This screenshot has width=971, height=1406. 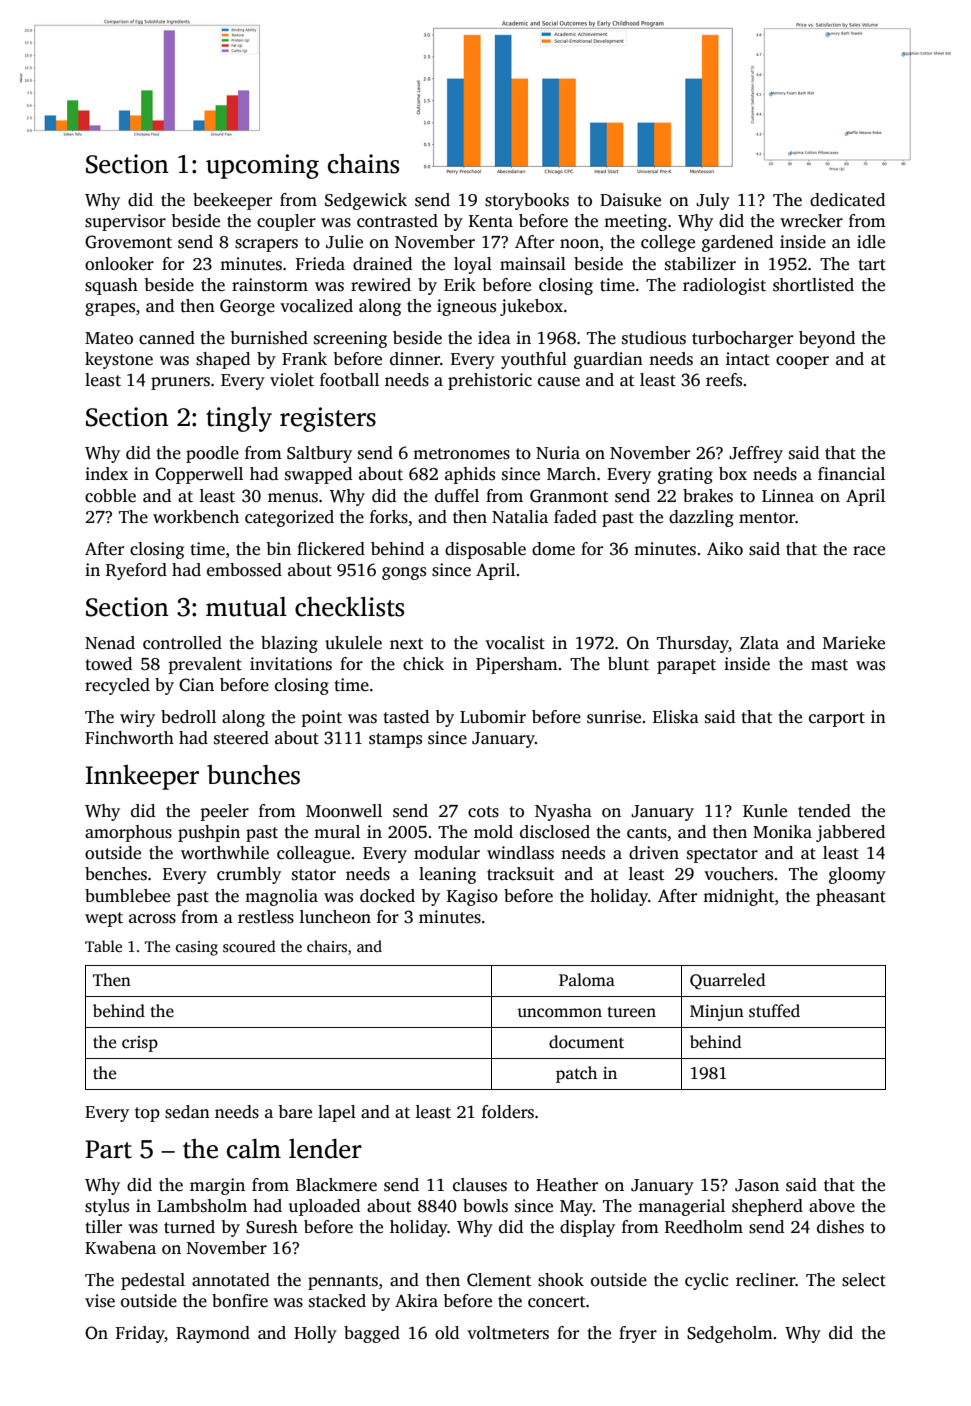 What do you see at coordinates (315, 1334) in the screenshot?
I see `Holly` at bounding box center [315, 1334].
